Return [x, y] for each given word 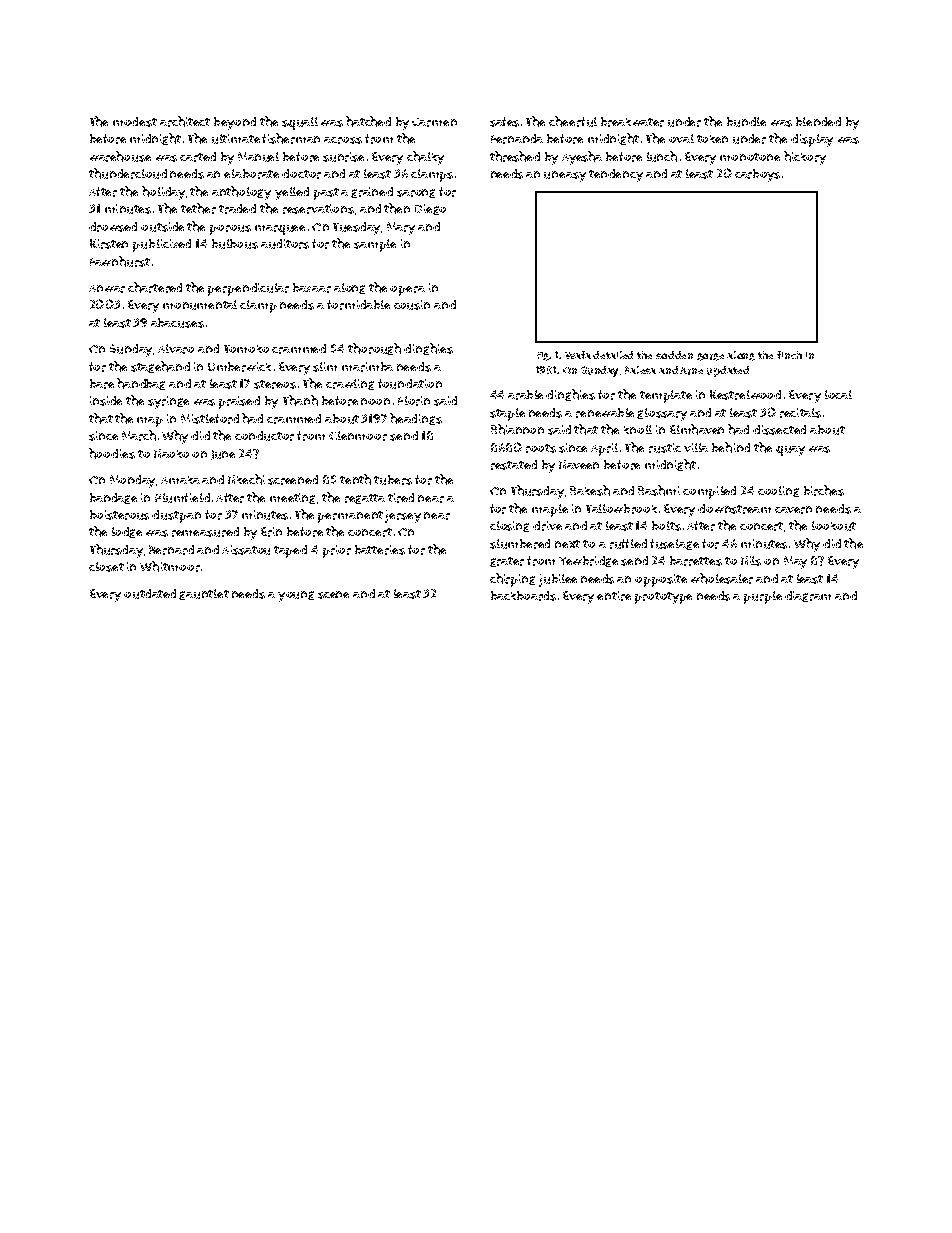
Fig [543, 356]
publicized [162, 245]
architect [185, 121]
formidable [358, 305]
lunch [662, 156]
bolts [666, 526]
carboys [757, 175]
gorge [710, 357]
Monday [132, 481]
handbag [141, 384]
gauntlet [204, 594]
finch [789, 355]
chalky [425, 158]
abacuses [177, 323]
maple [550, 510]
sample [375, 245]
